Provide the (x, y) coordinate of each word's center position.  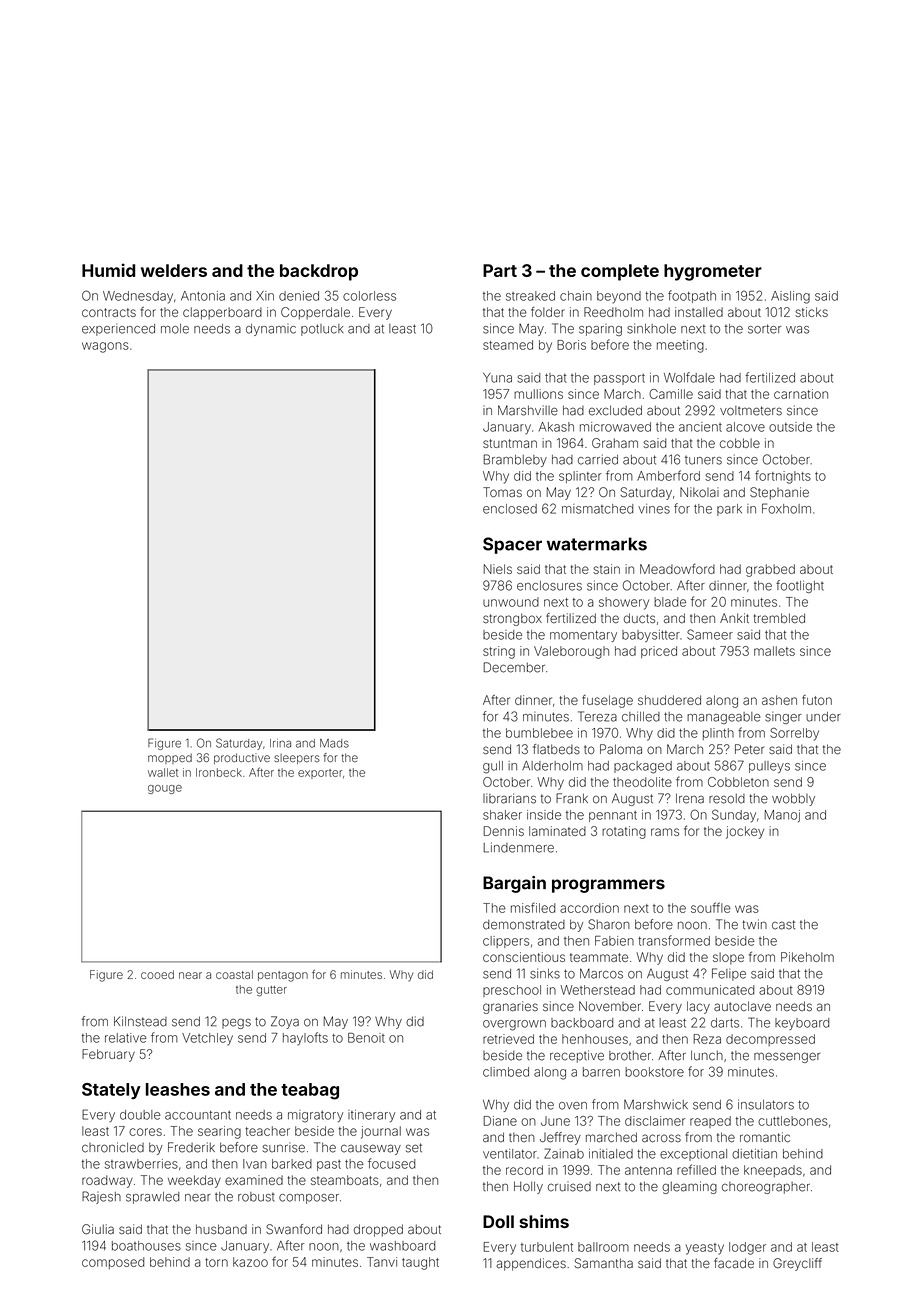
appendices (531, 1264)
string (499, 652)
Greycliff (797, 1264)
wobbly (793, 799)
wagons (105, 347)
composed (113, 1263)
